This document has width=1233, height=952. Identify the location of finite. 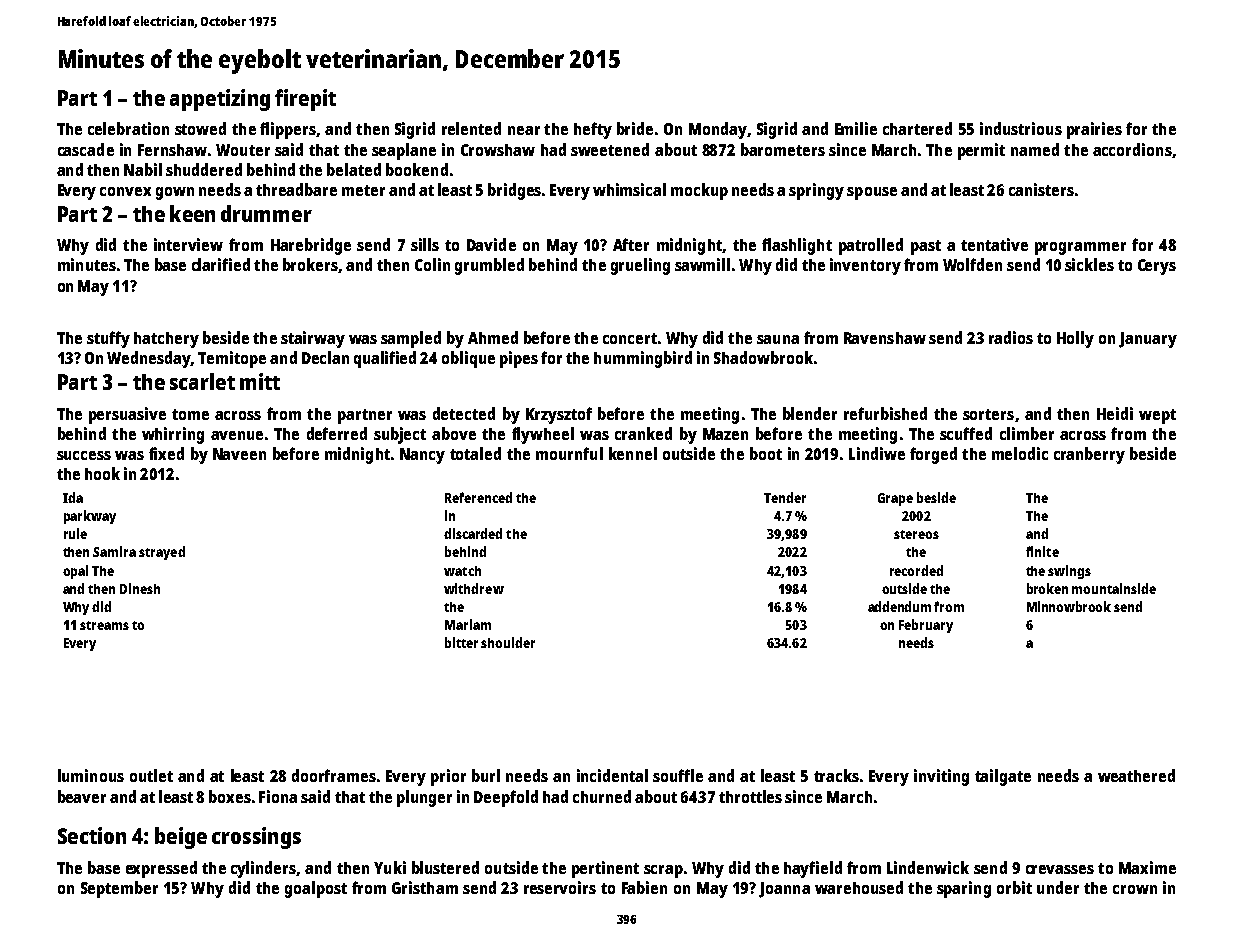
(1042, 551).
